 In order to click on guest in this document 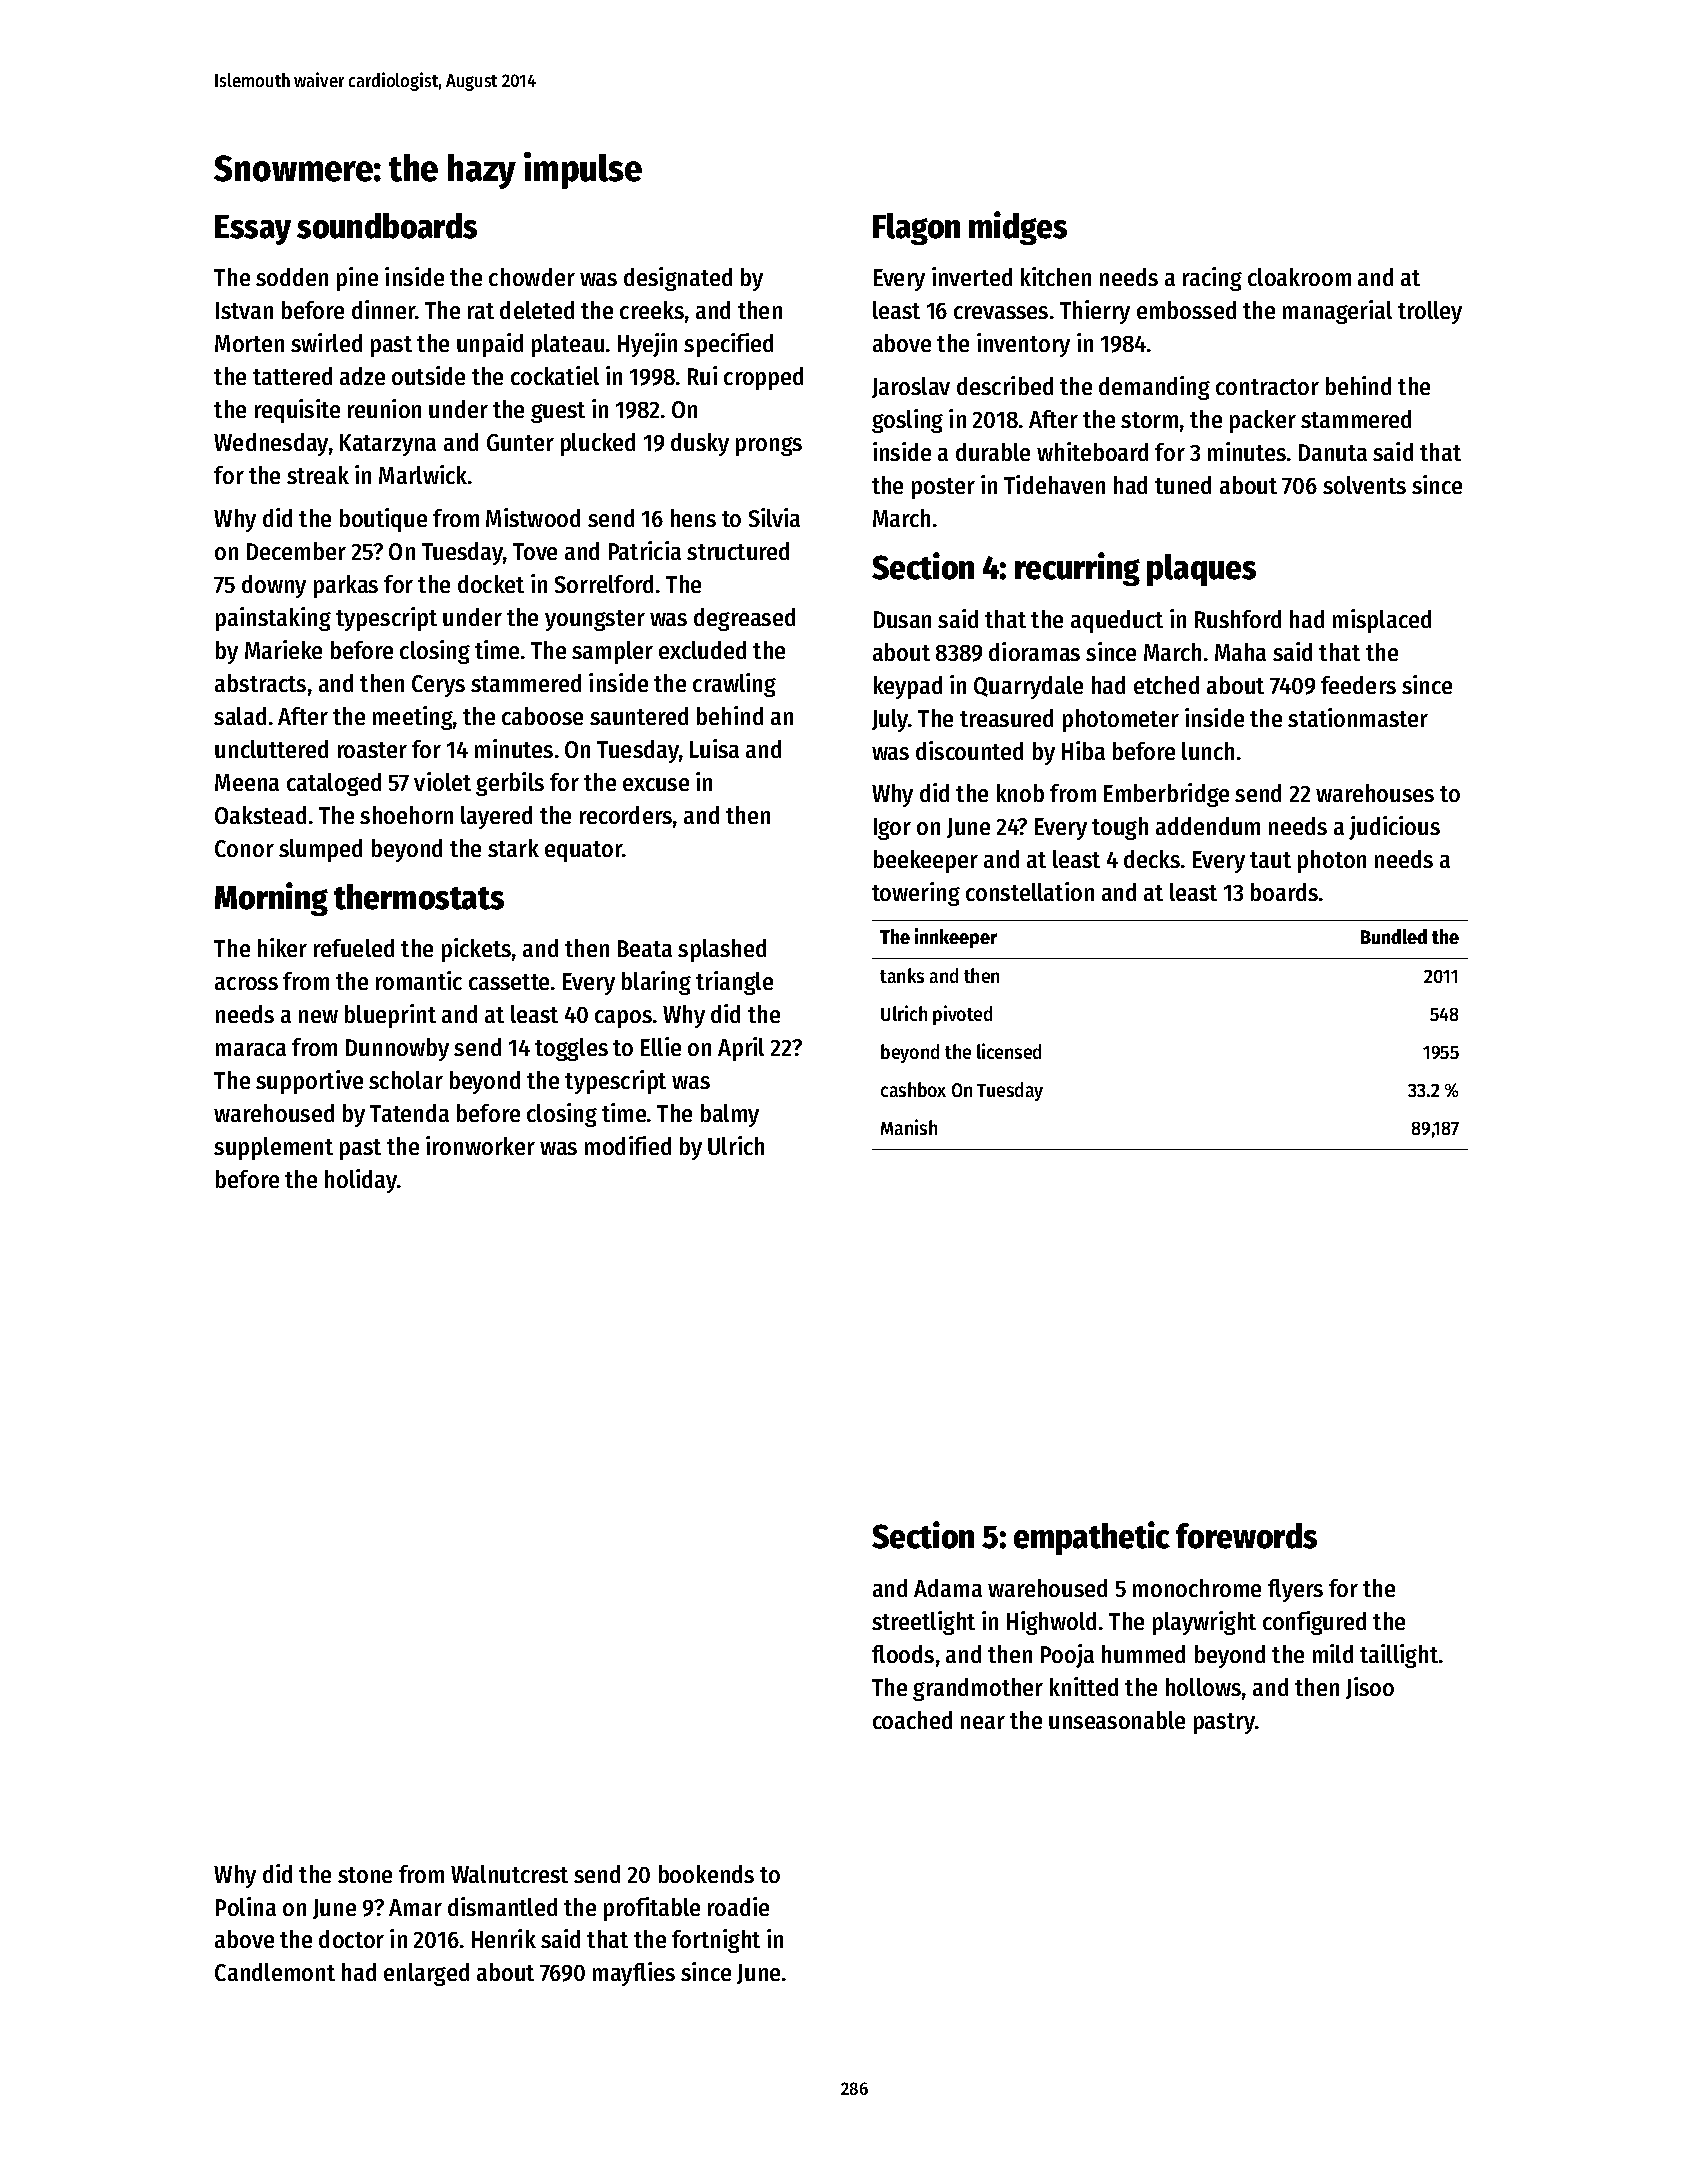, I will do `click(558, 412)`.
